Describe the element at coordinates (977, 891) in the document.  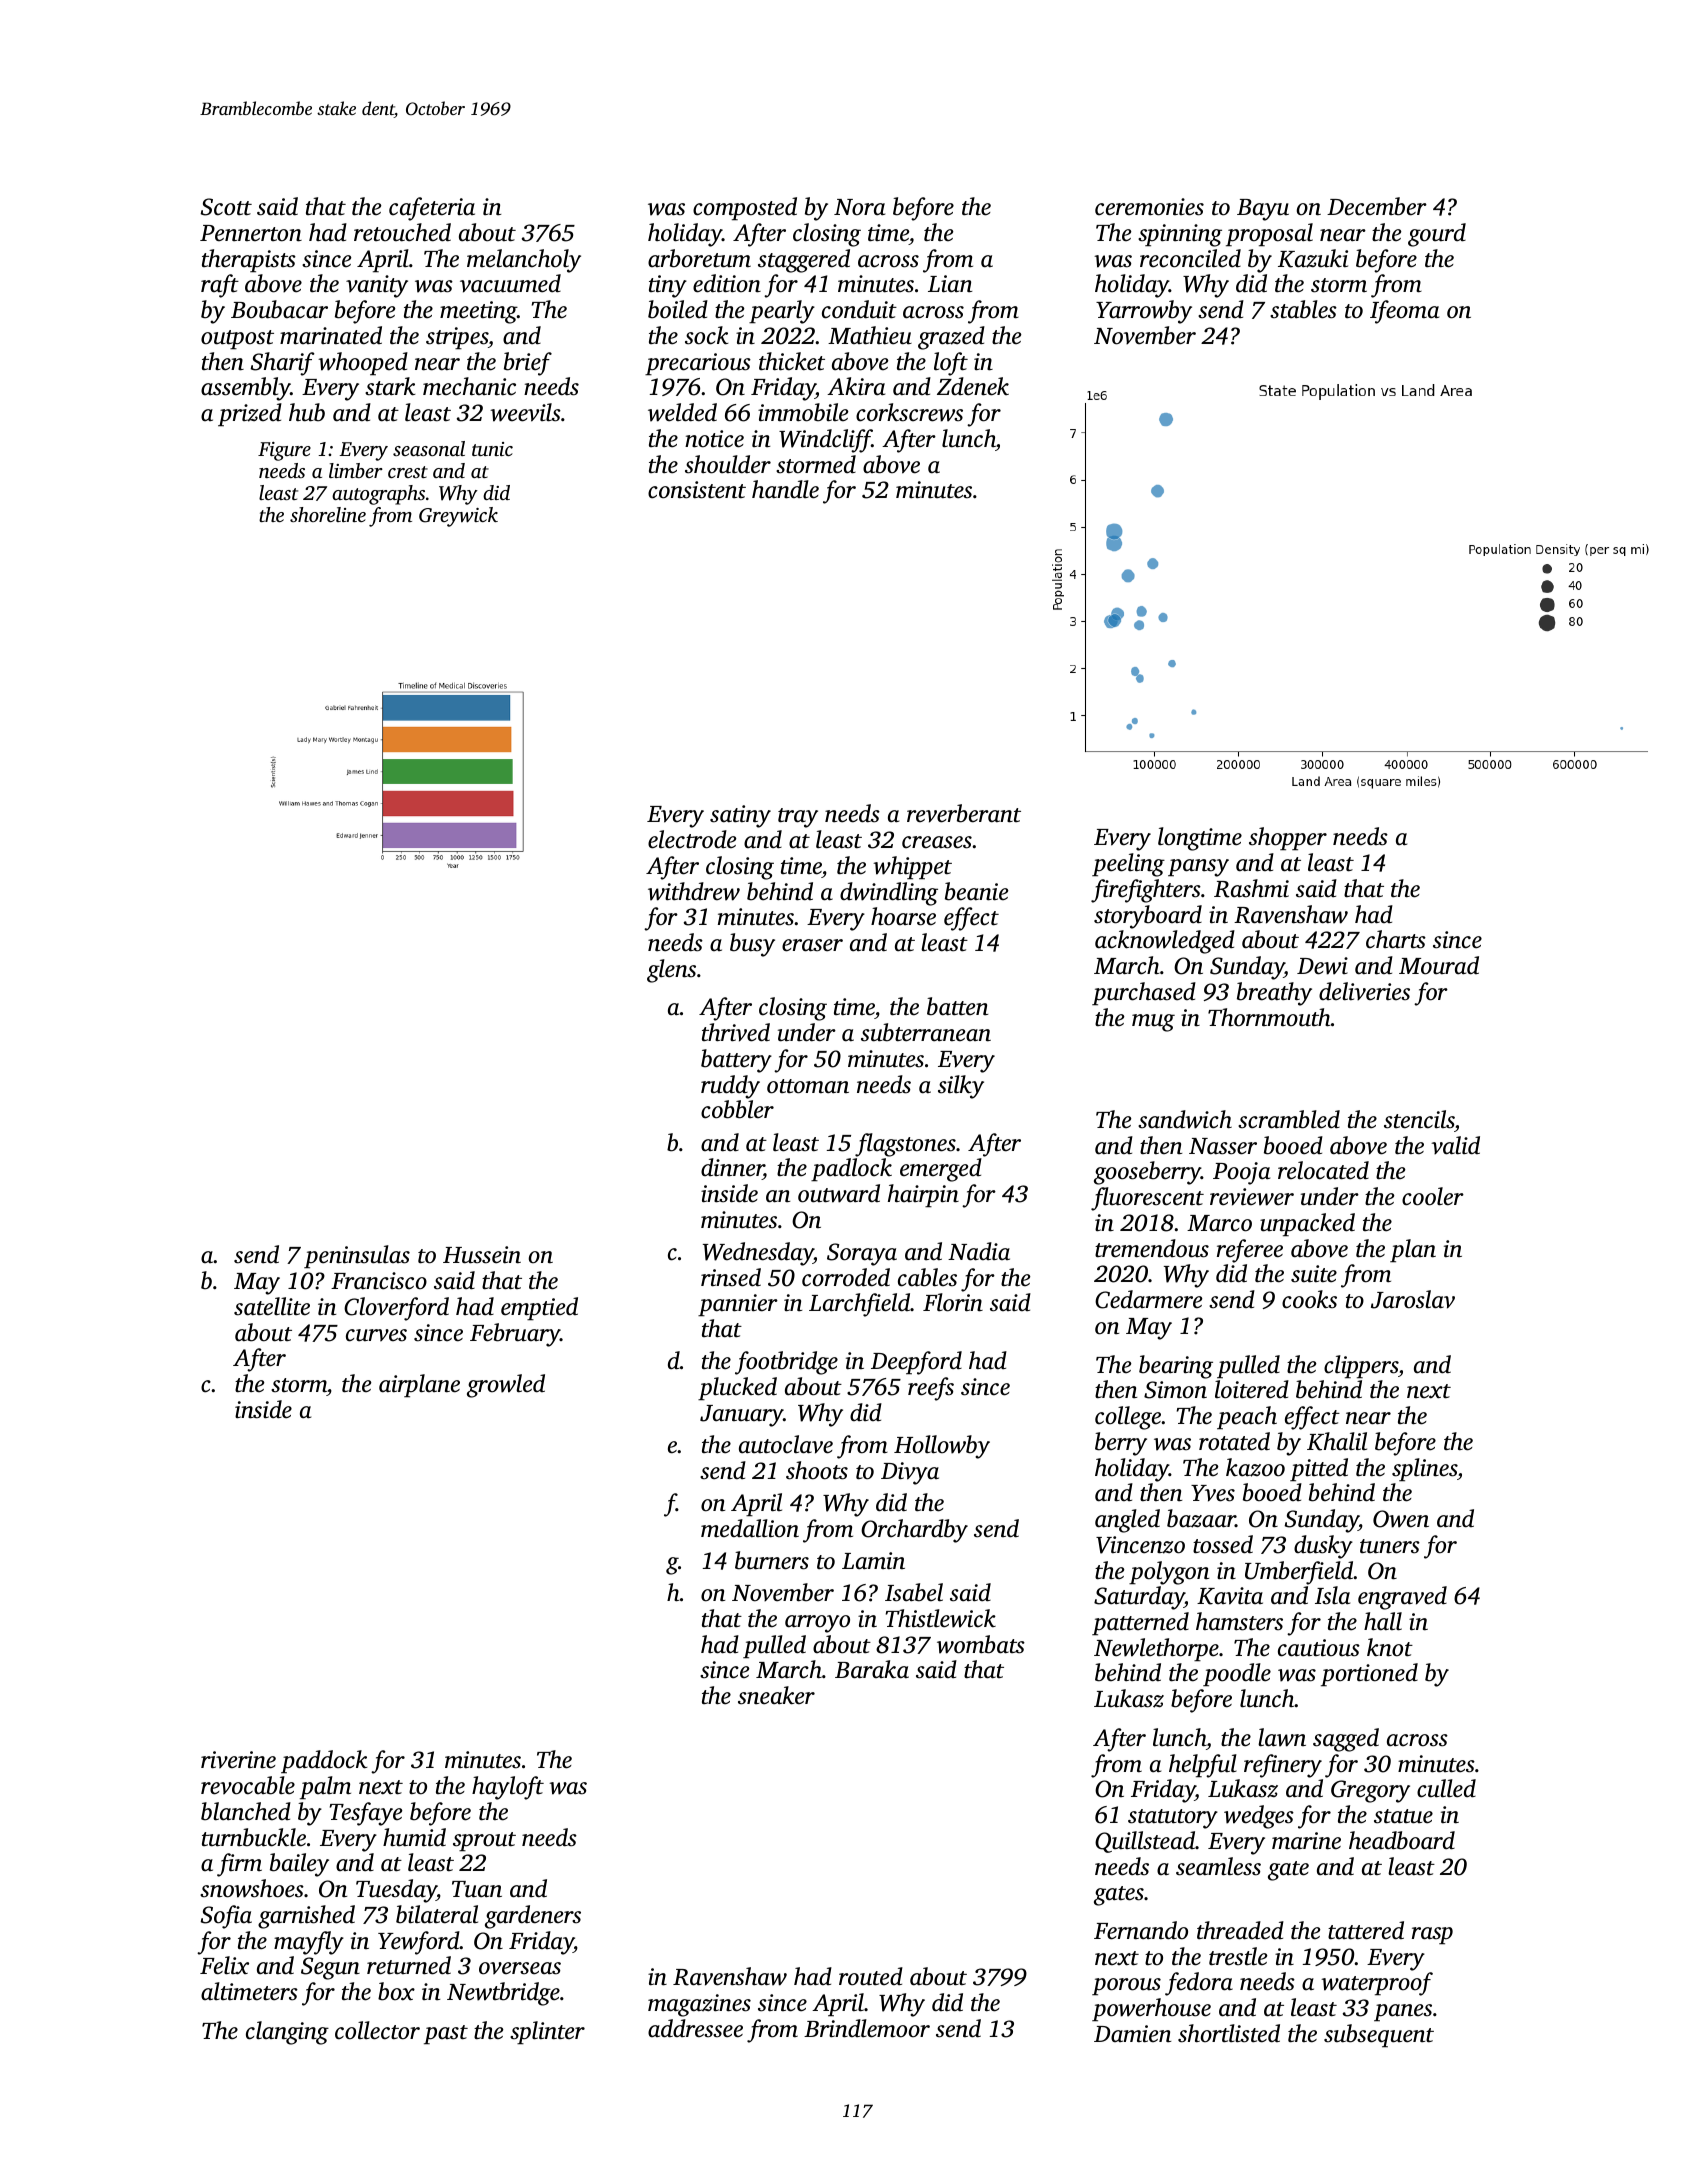
I see `beanie` at that location.
